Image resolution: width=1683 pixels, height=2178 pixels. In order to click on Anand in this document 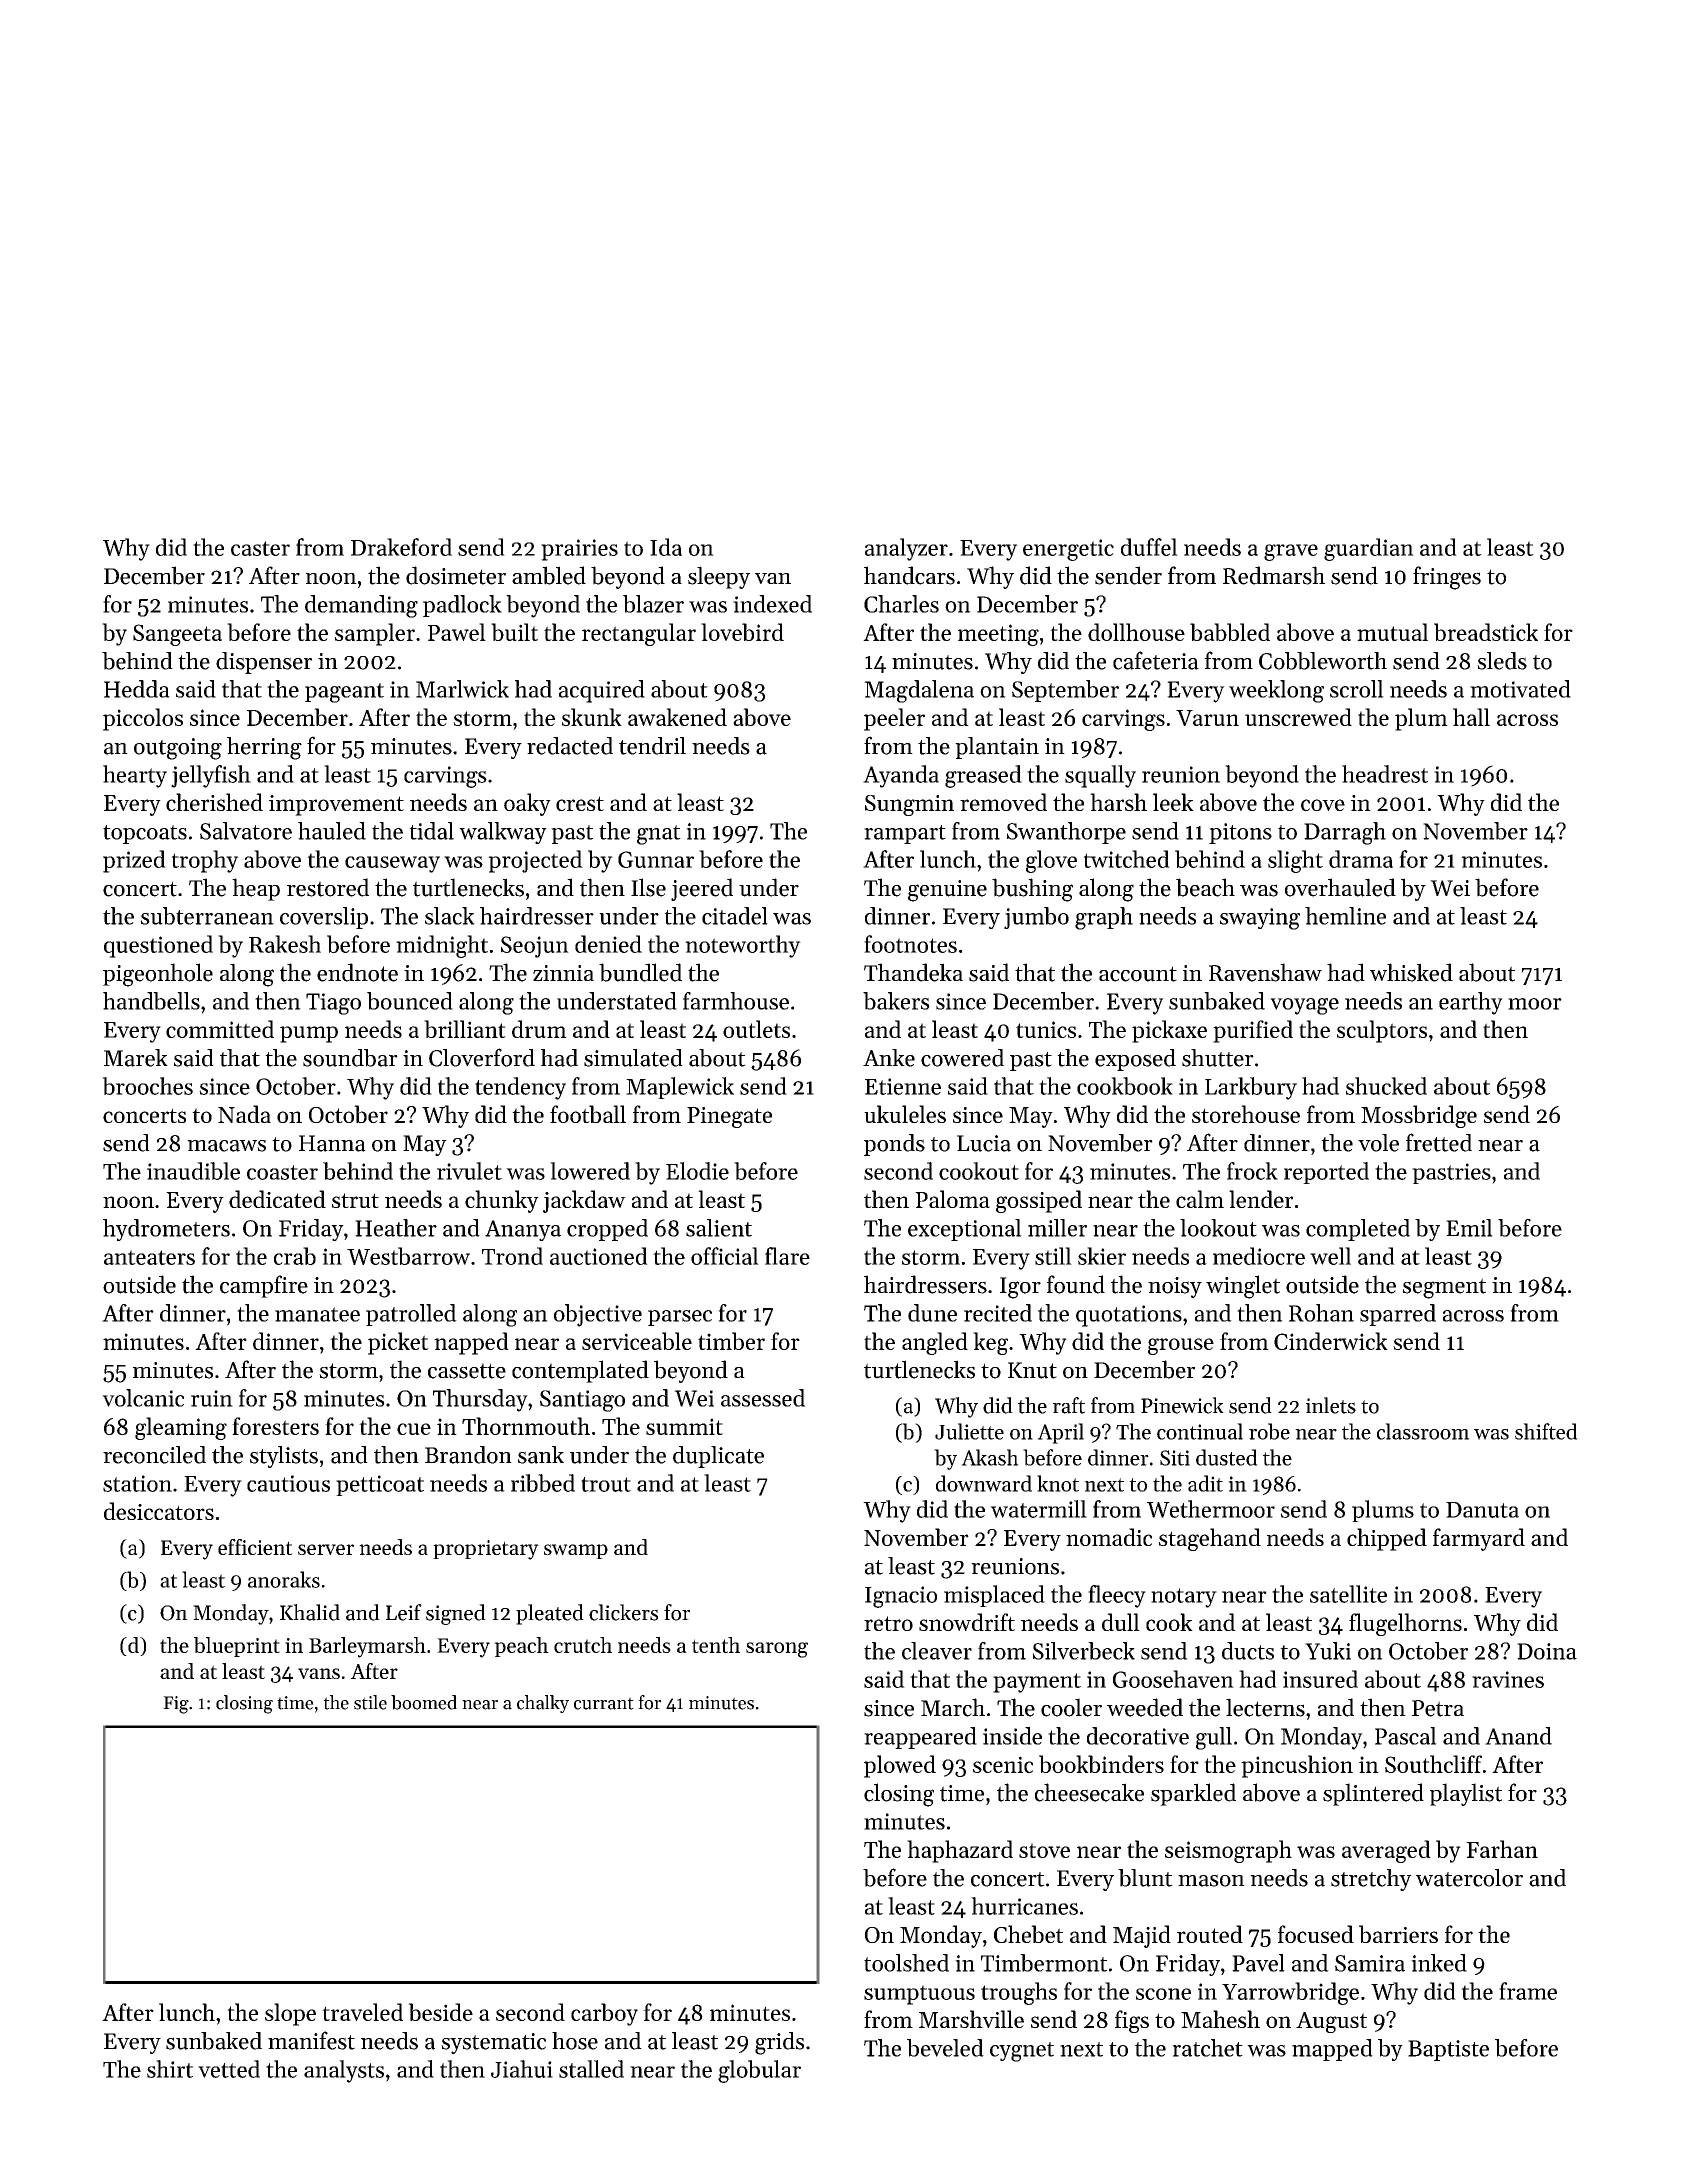, I will do `click(1518, 1736)`.
